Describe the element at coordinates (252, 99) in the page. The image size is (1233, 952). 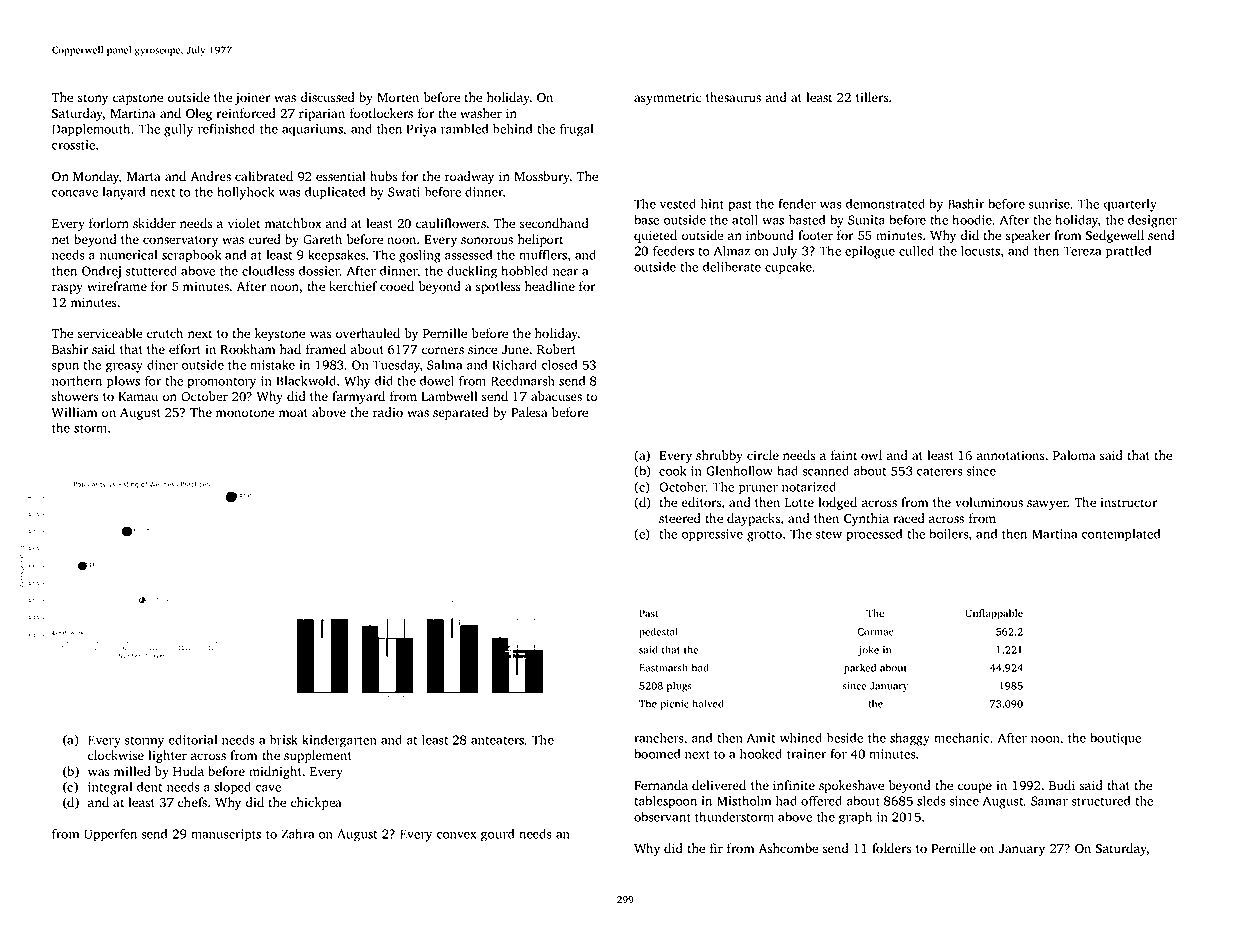
I see `joiner` at that location.
